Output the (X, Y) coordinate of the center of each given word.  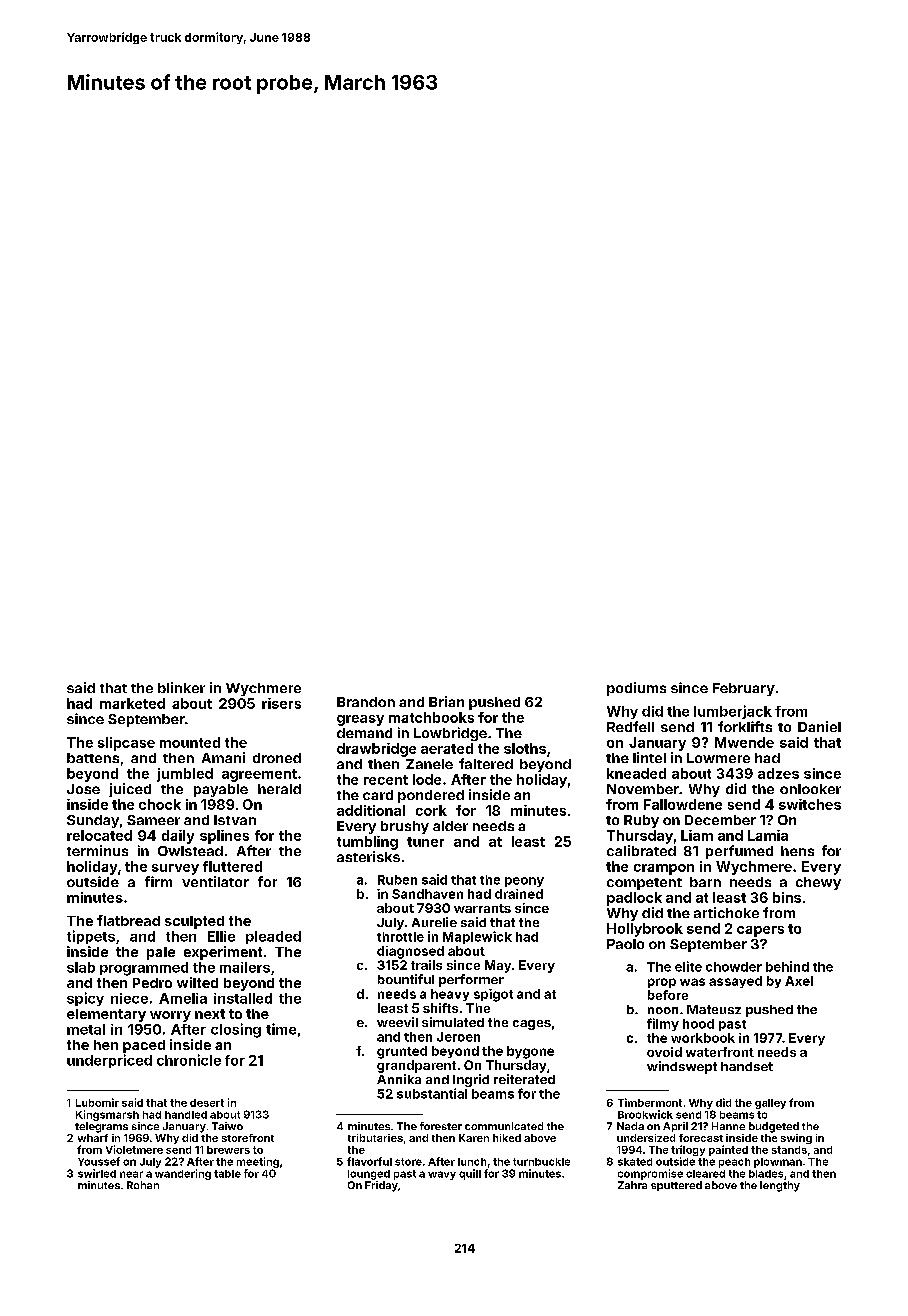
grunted (402, 1052)
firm (158, 881)
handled (186, 1115)
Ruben (397, 880)
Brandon (366, 702)
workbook (703, 1038)
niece (129, 998)
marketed (132, 703)
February (744, 689)
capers (760, 931)
